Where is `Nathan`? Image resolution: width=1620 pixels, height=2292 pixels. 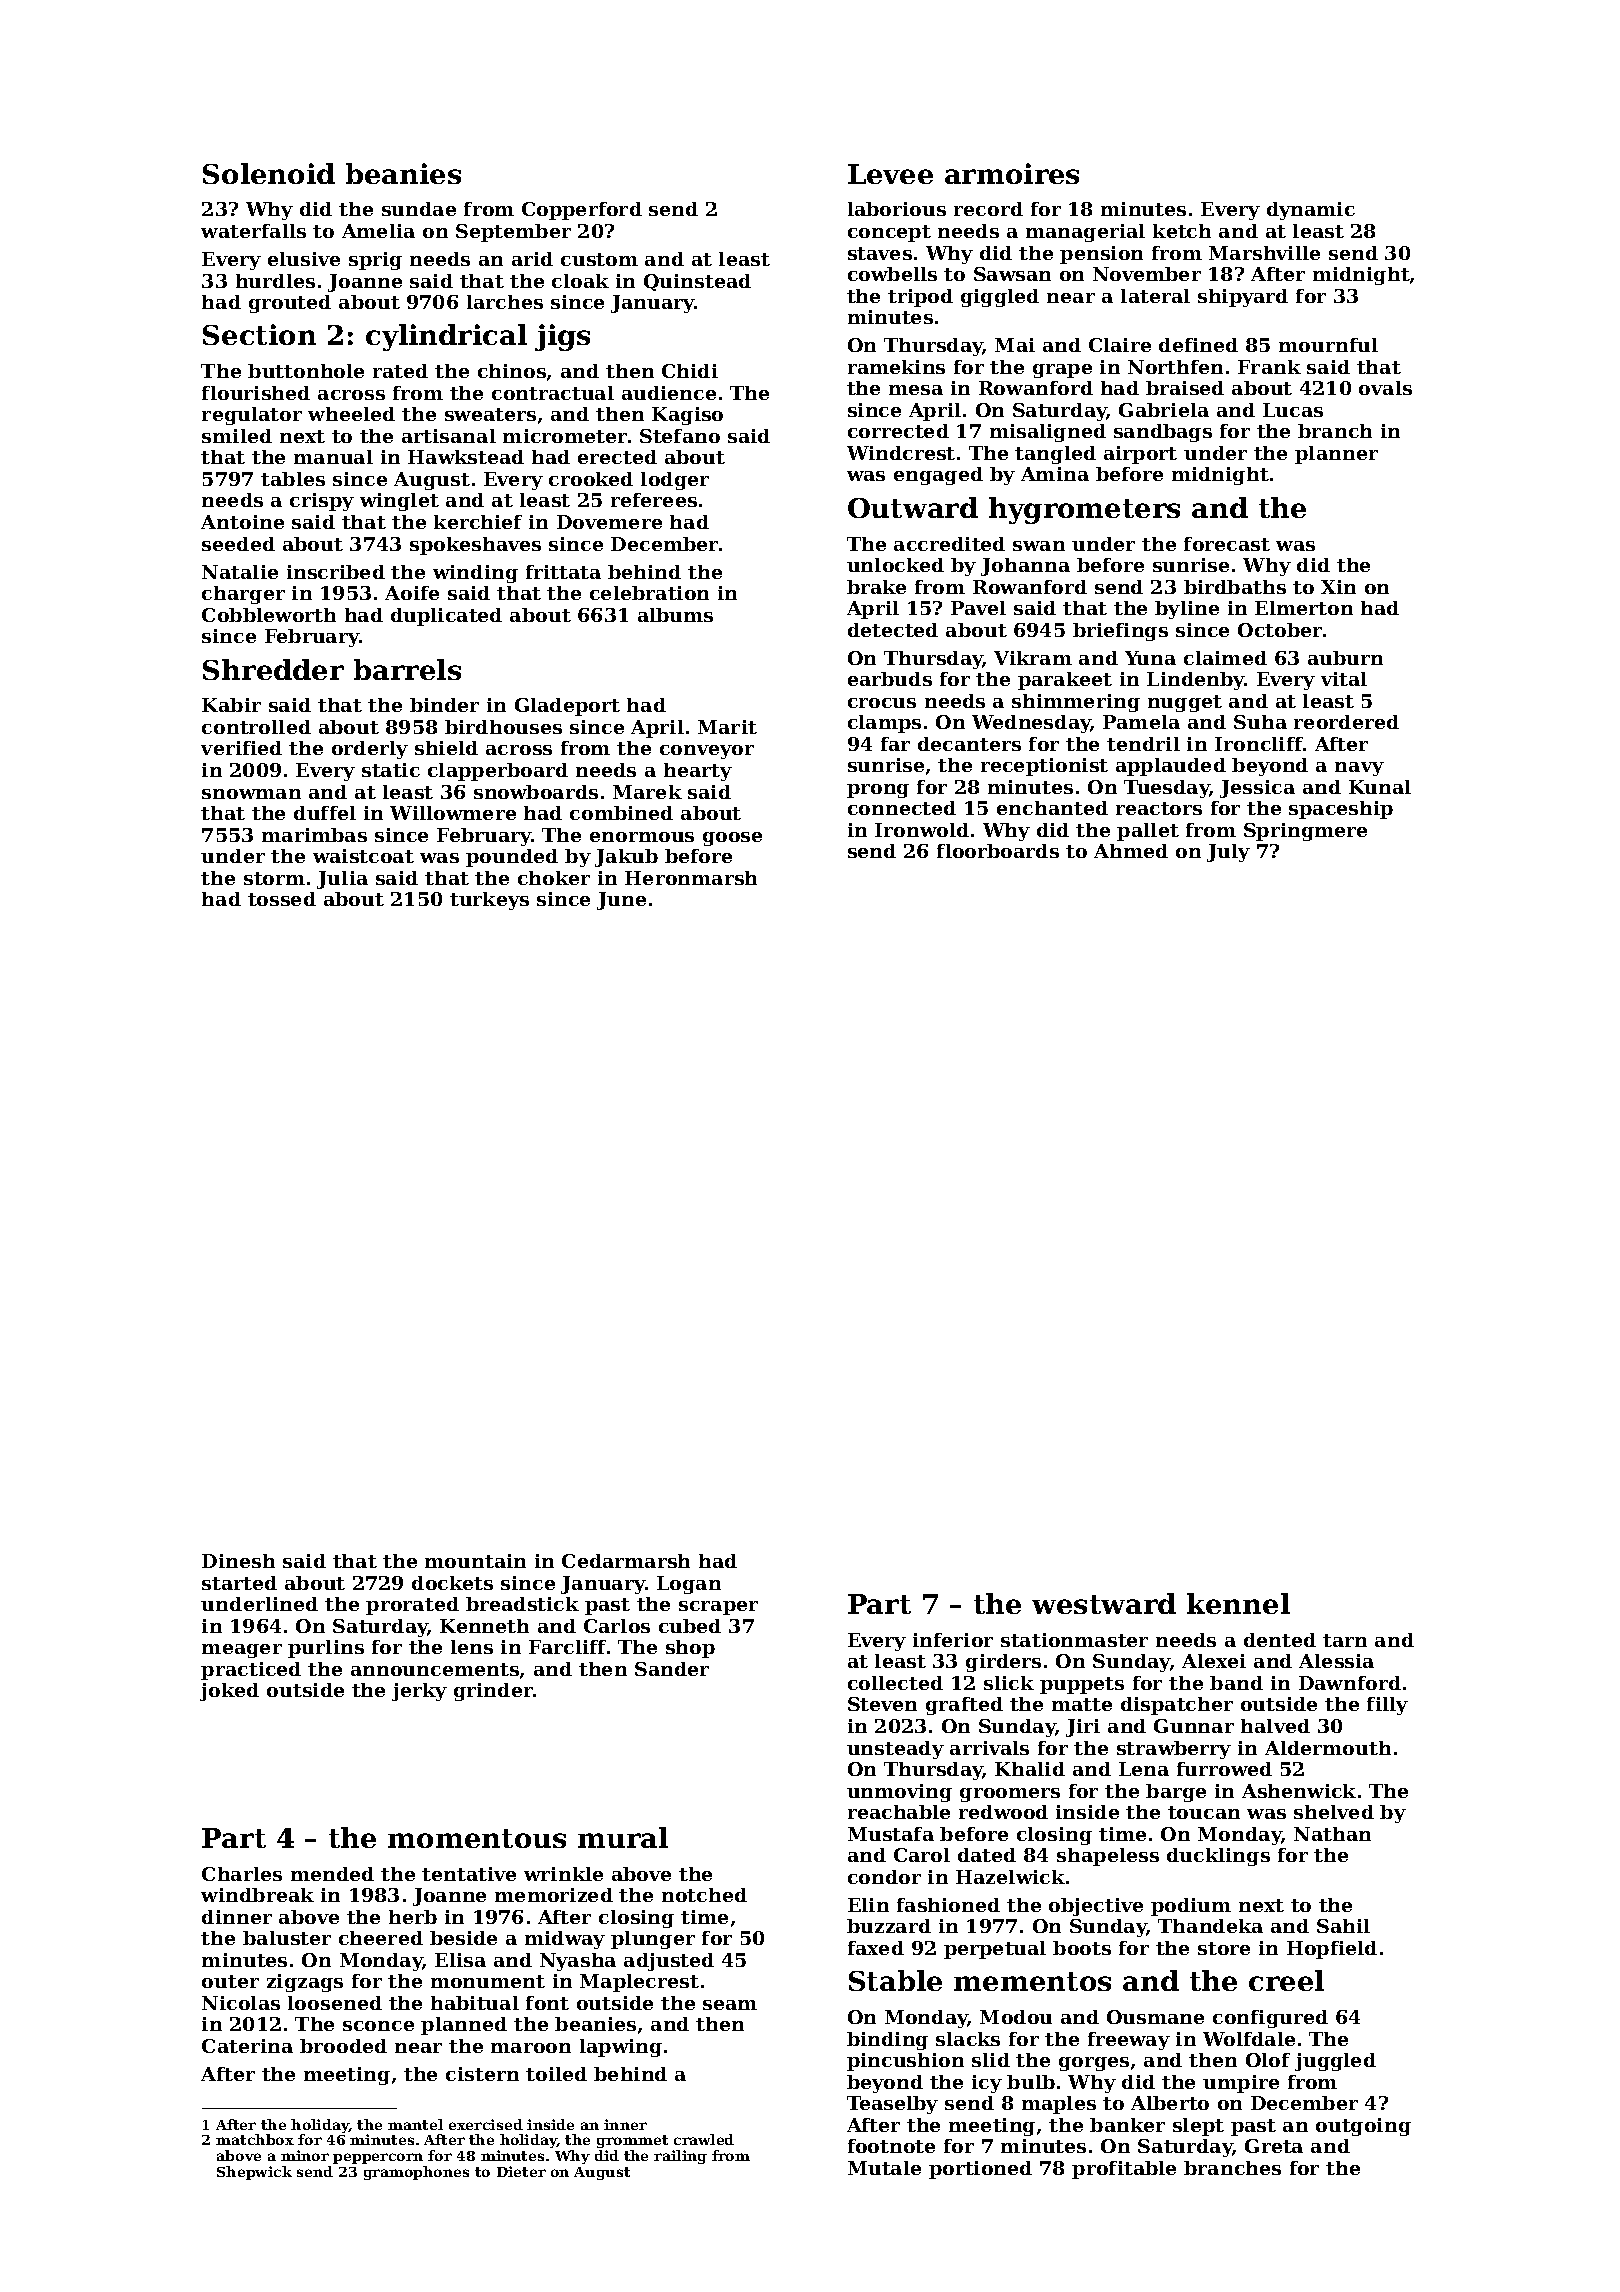 Nathan is located at coordinates (1332, 1834).
